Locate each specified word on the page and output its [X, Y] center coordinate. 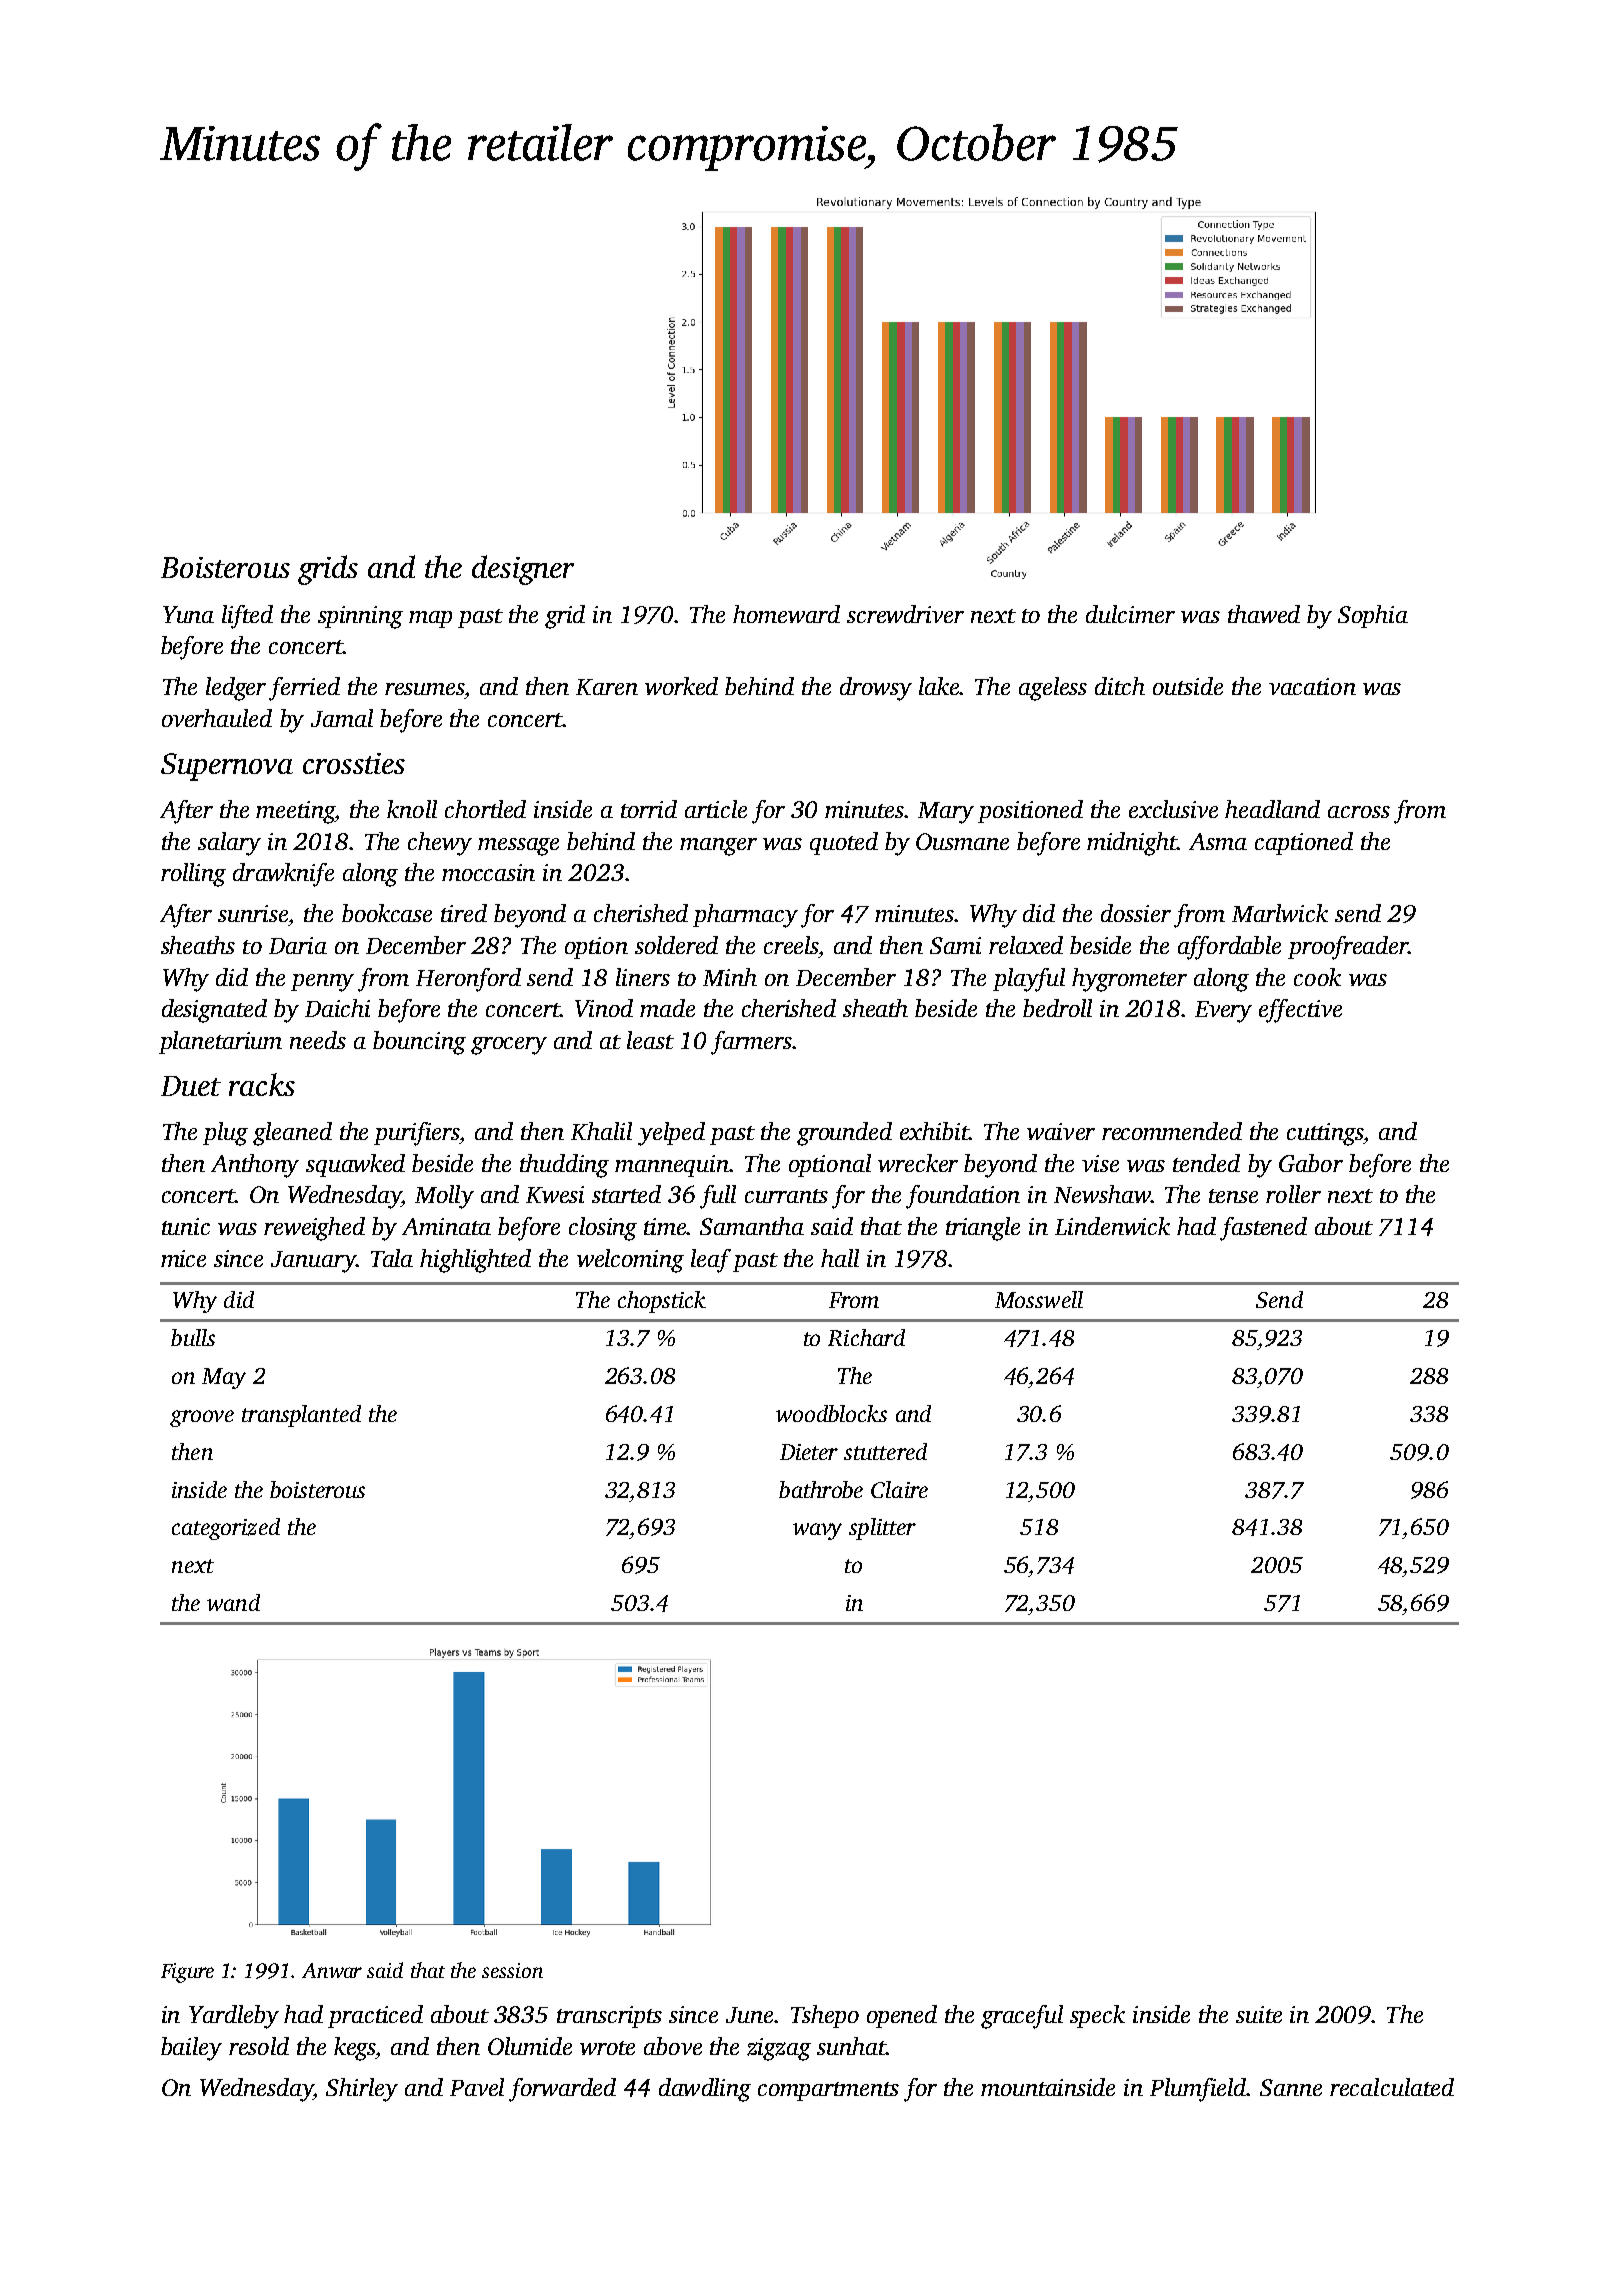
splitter [882, 1529]
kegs [355, 2049]
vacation [1312, 686]
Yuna [188, 614]
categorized [226, 1529]
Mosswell [1039, 1299]
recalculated [1392, 2087]
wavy [817, 1531]
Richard [866, 1337]
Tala [392, 1258]
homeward [786, 614]
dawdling [705, 2090]
